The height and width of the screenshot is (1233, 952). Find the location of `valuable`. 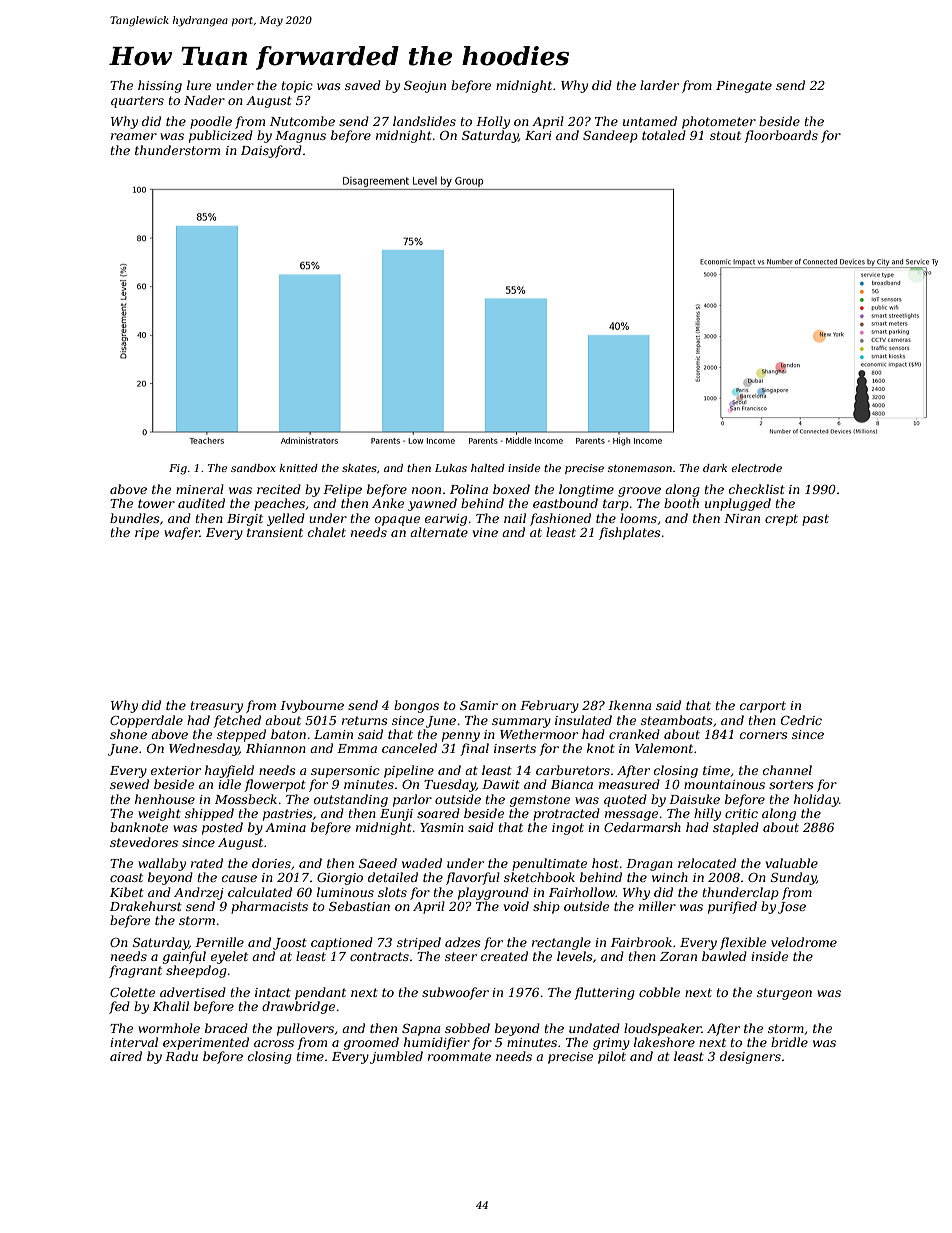

valuable is located at coordinates (792, 863).
